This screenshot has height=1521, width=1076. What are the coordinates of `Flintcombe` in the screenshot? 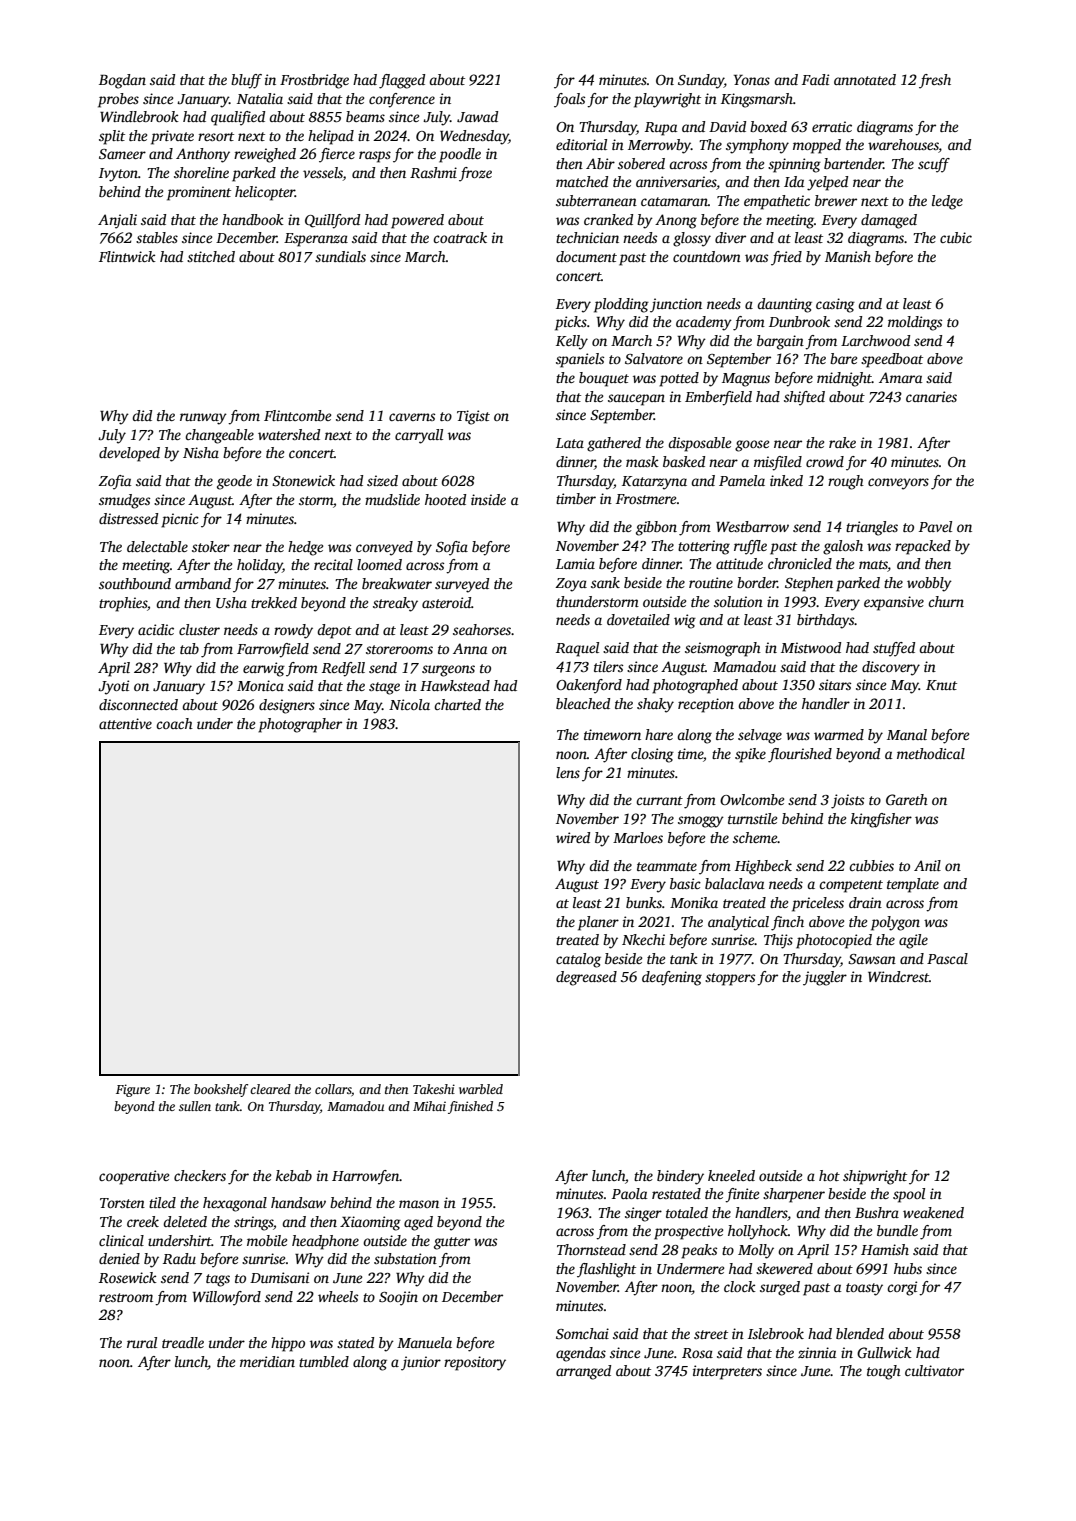 It's located at (297, 415).
